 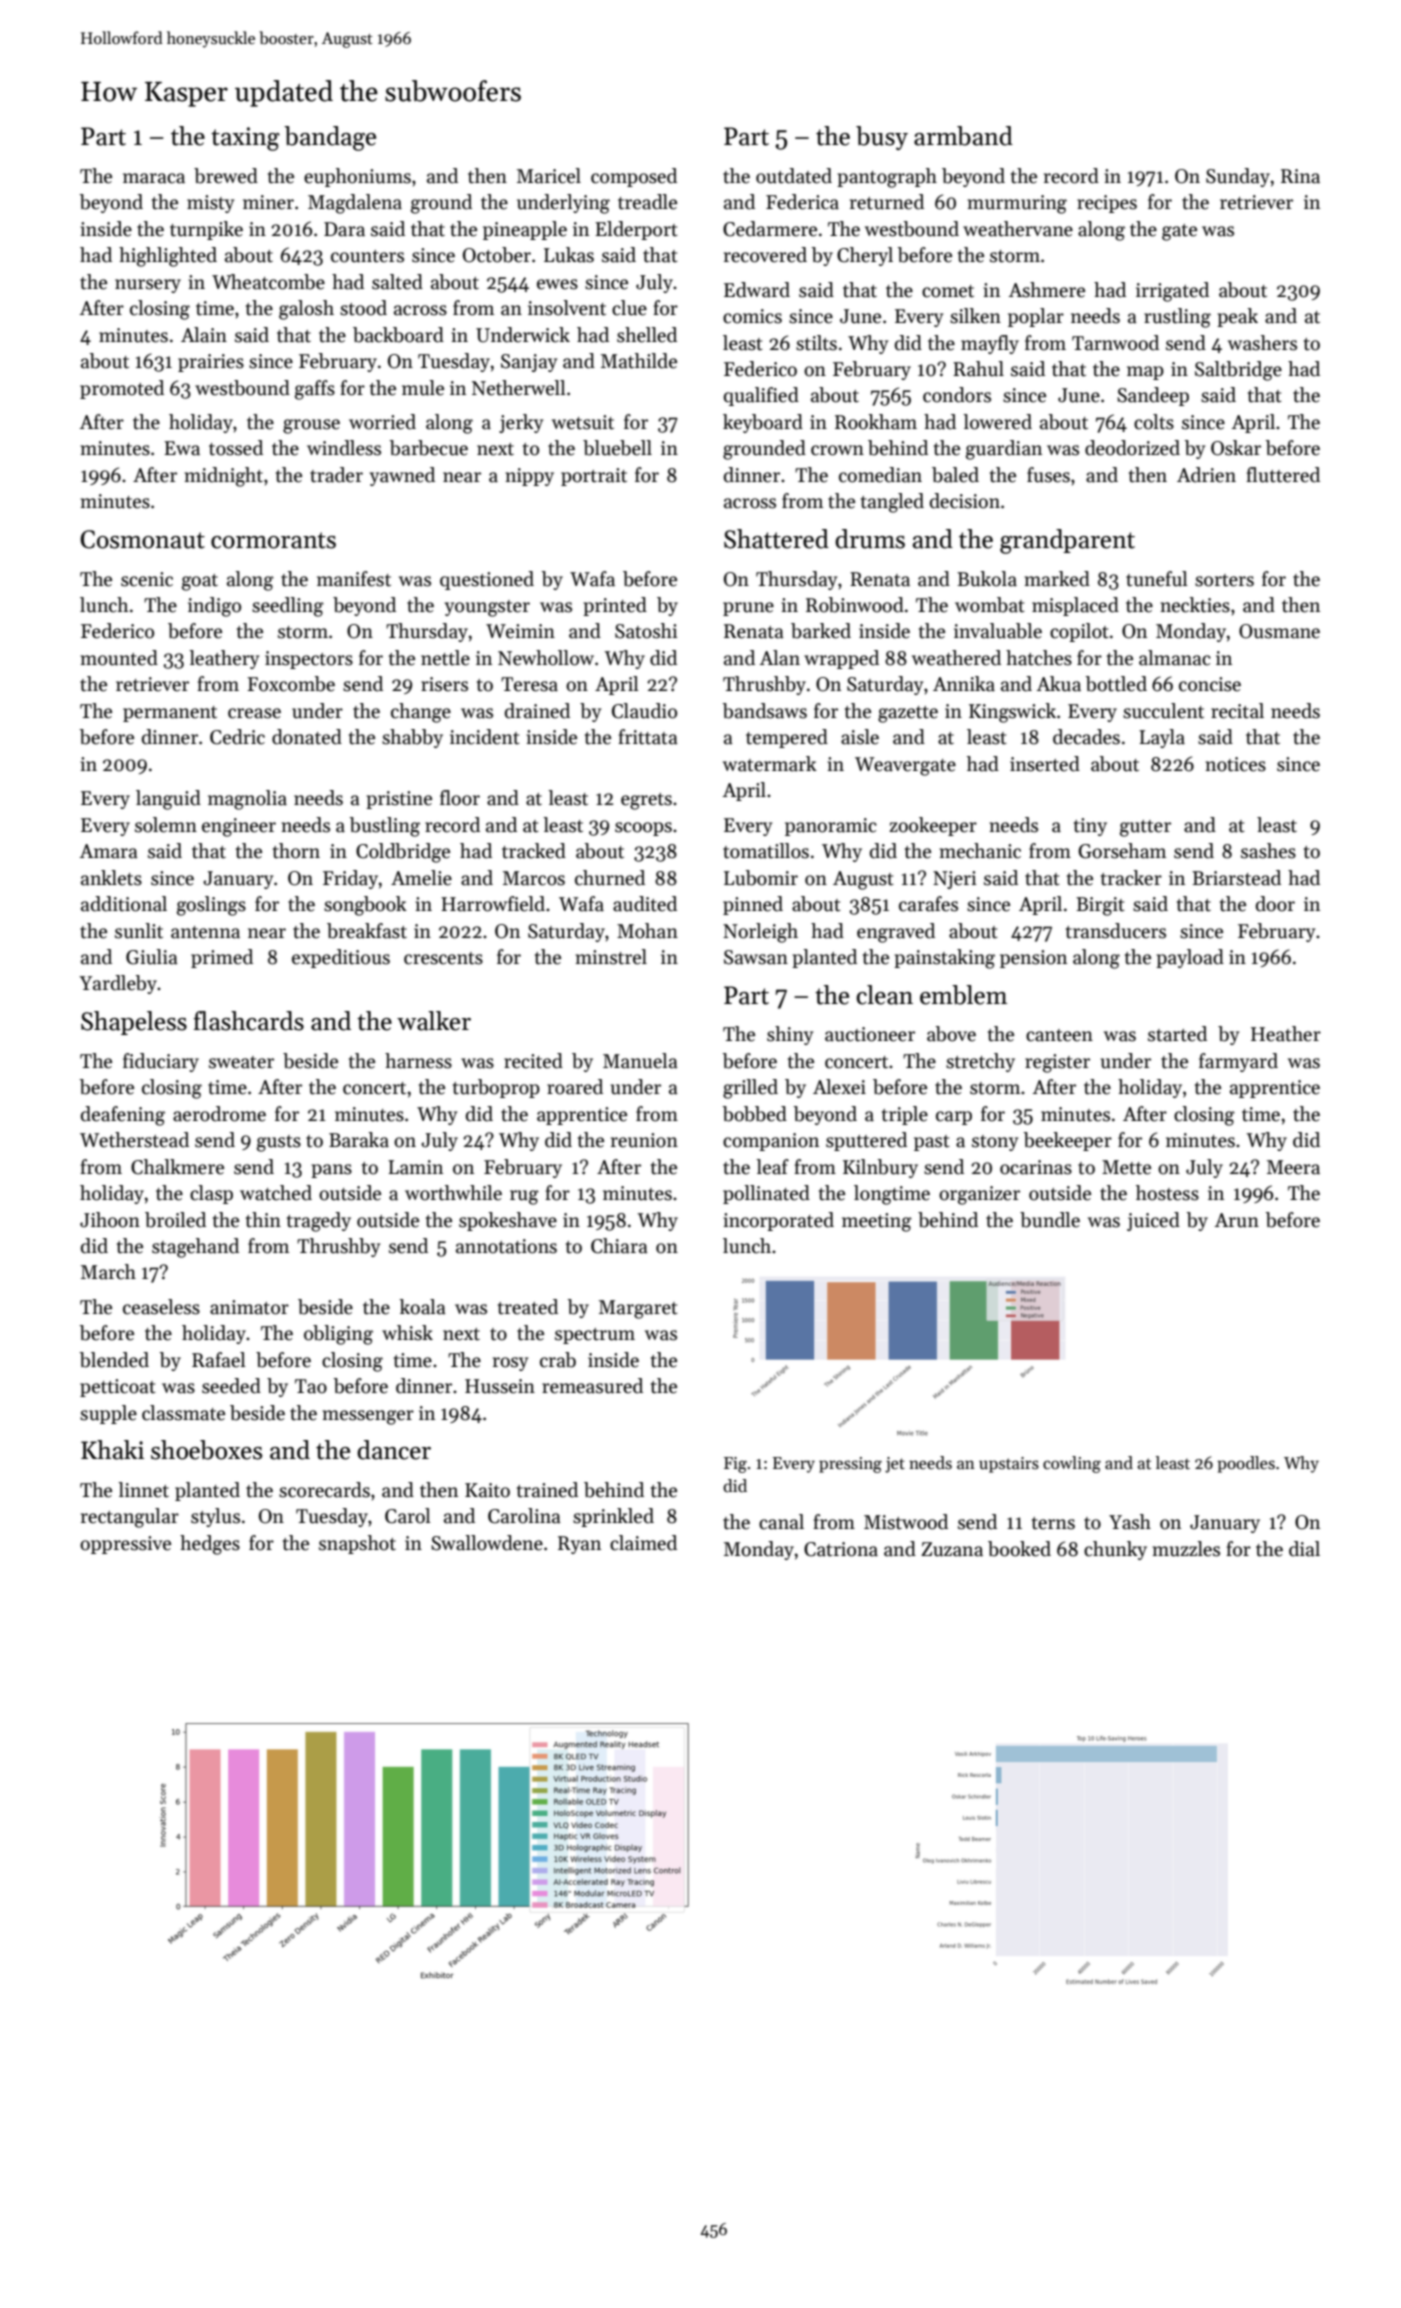 I want to click on hedges, so click(x=210, y=1545).
